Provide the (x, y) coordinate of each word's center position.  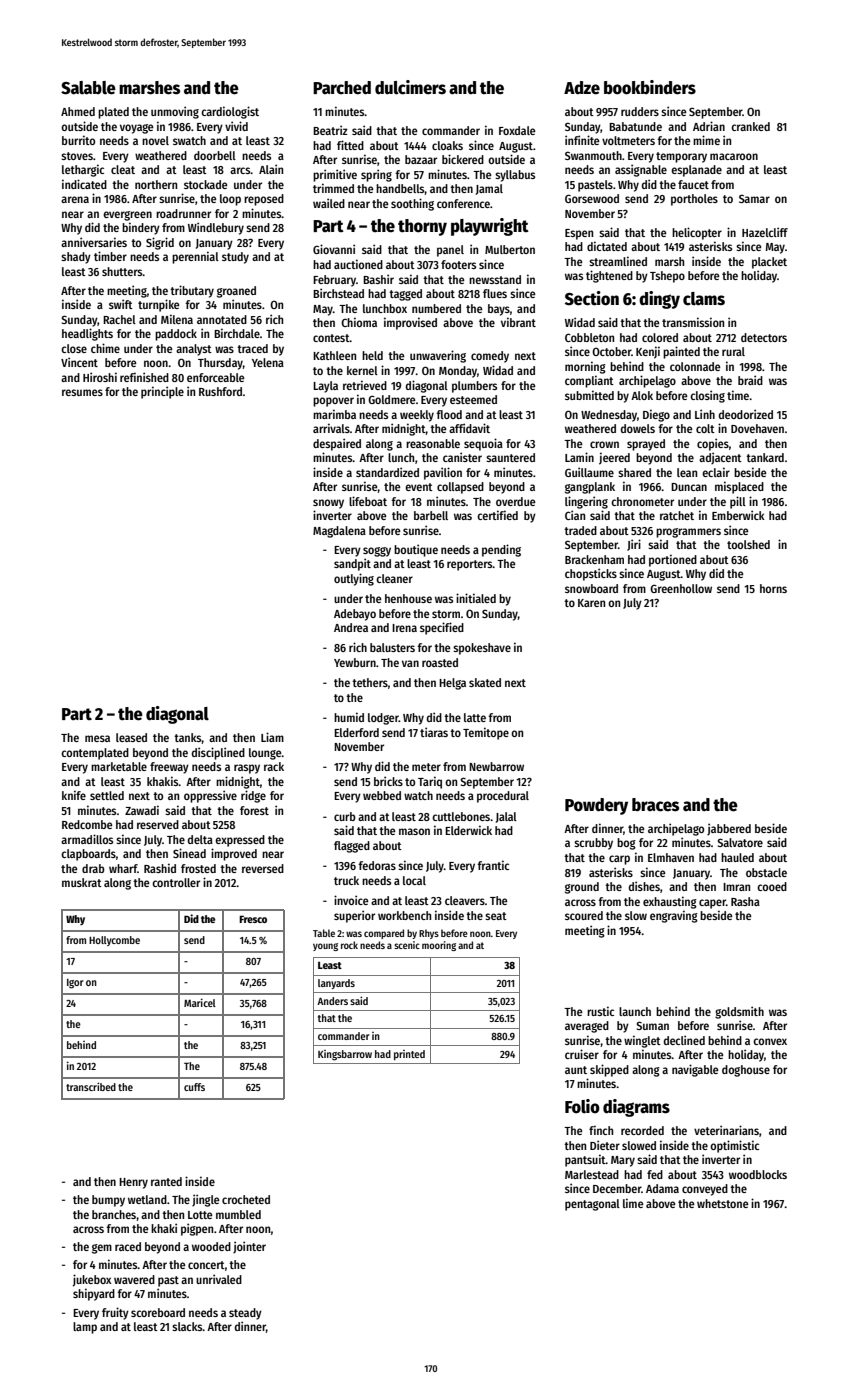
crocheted (246, 1199)
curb (345, 816)
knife (74, 795)
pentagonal (592, 1205)
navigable (695, 1070)
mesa (97, 738)
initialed (476, 598)
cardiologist (230, 112)
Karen (591, 603)
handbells (400, 189)
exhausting (670, 902)
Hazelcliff (765, 232)
